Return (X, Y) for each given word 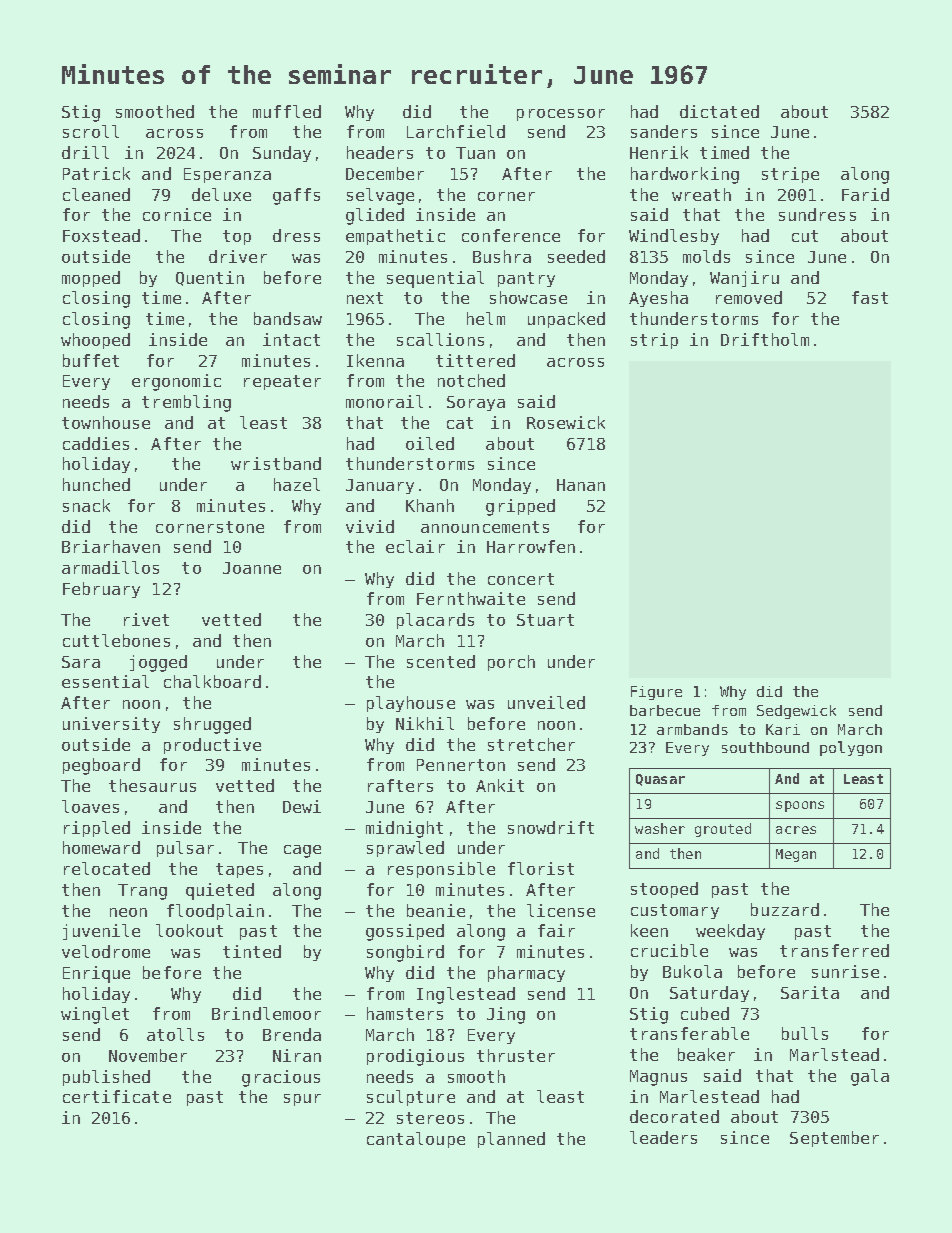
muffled (287, 111)
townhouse (106, 422)
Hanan (581, 485)
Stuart (545, 620)
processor (561, 115)
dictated (719, 111)
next (365, 298)
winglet (95, 1015)
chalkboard (212, 681)
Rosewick (566, 422)
